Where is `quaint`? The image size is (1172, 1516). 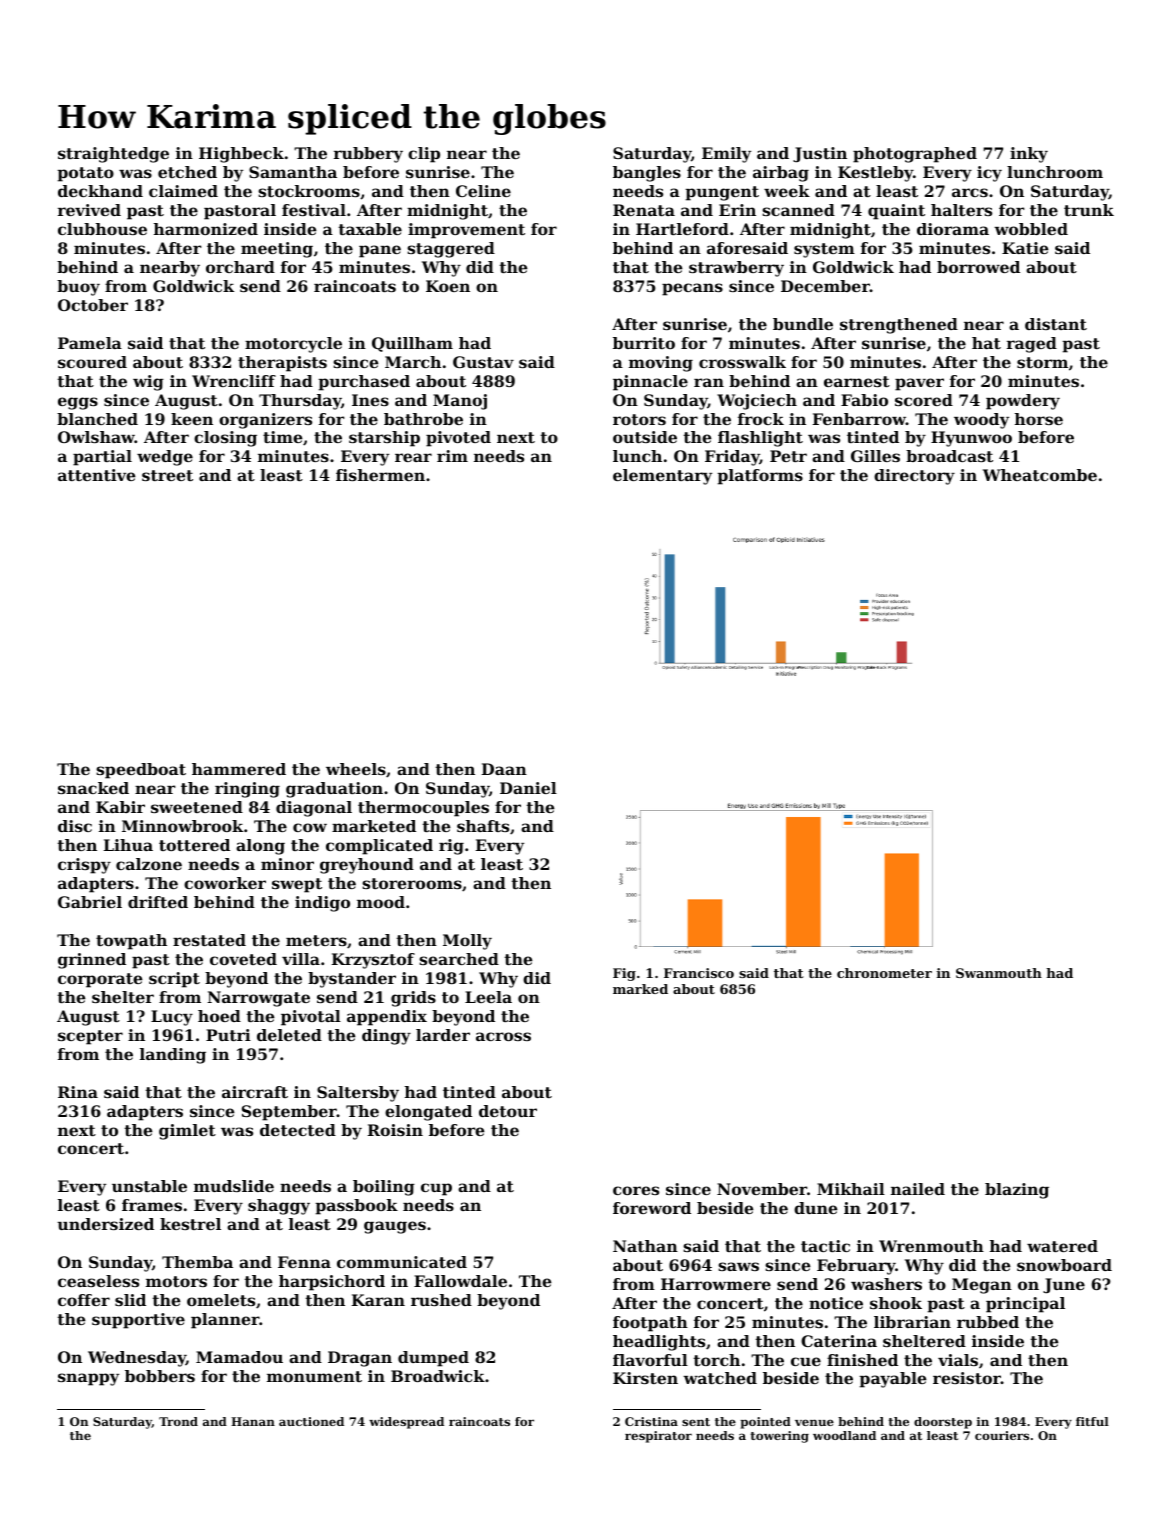 quaint is located at coordinates (896, 212).
